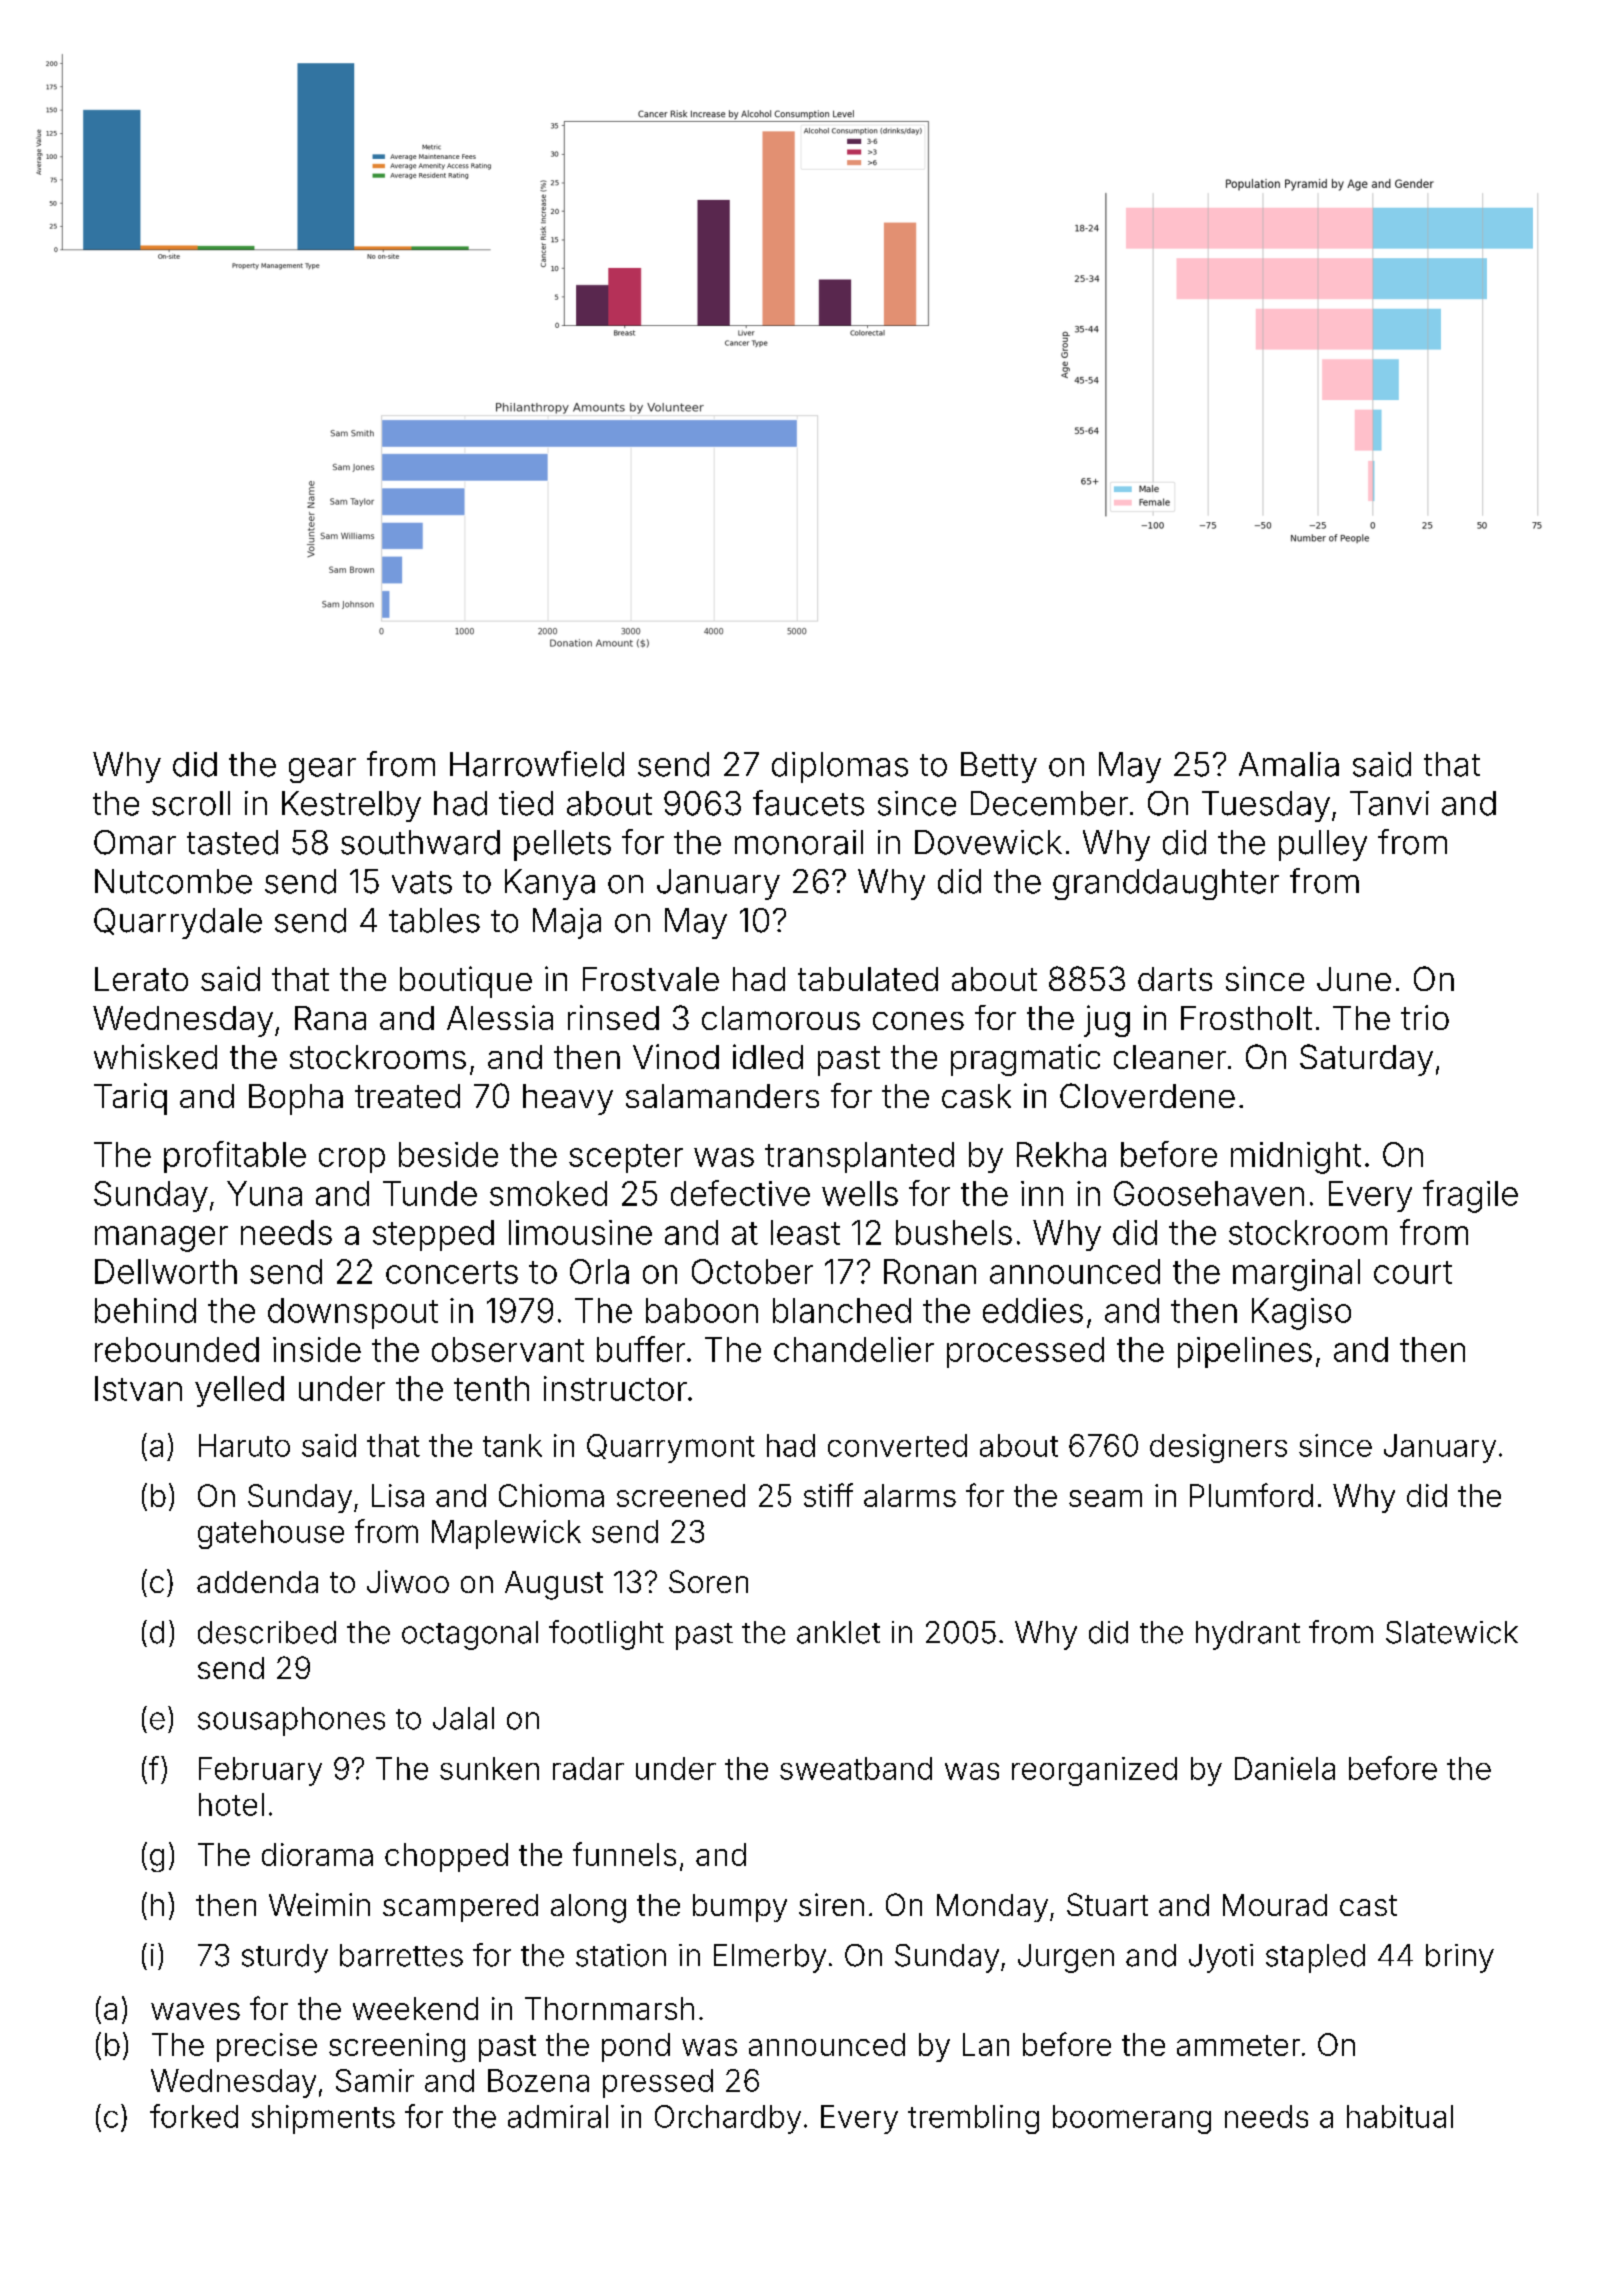 This image has height=2292, width=1620. What do you see at coordinates (470, 1635) in the image?
I see `octagonal` at bounding box center [470, 1635].
